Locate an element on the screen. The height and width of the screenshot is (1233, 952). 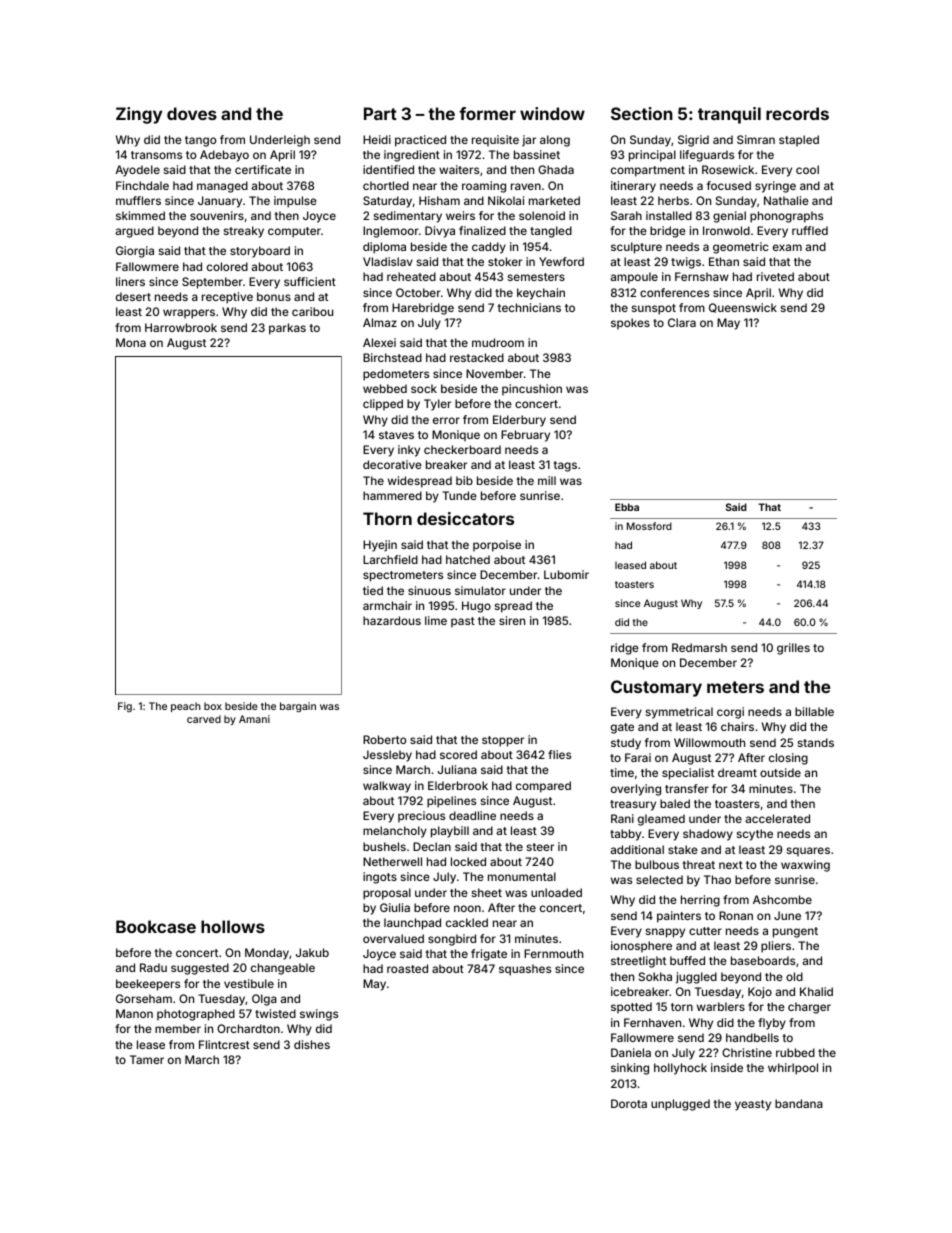
carved is located at coordinates (204, 719).
